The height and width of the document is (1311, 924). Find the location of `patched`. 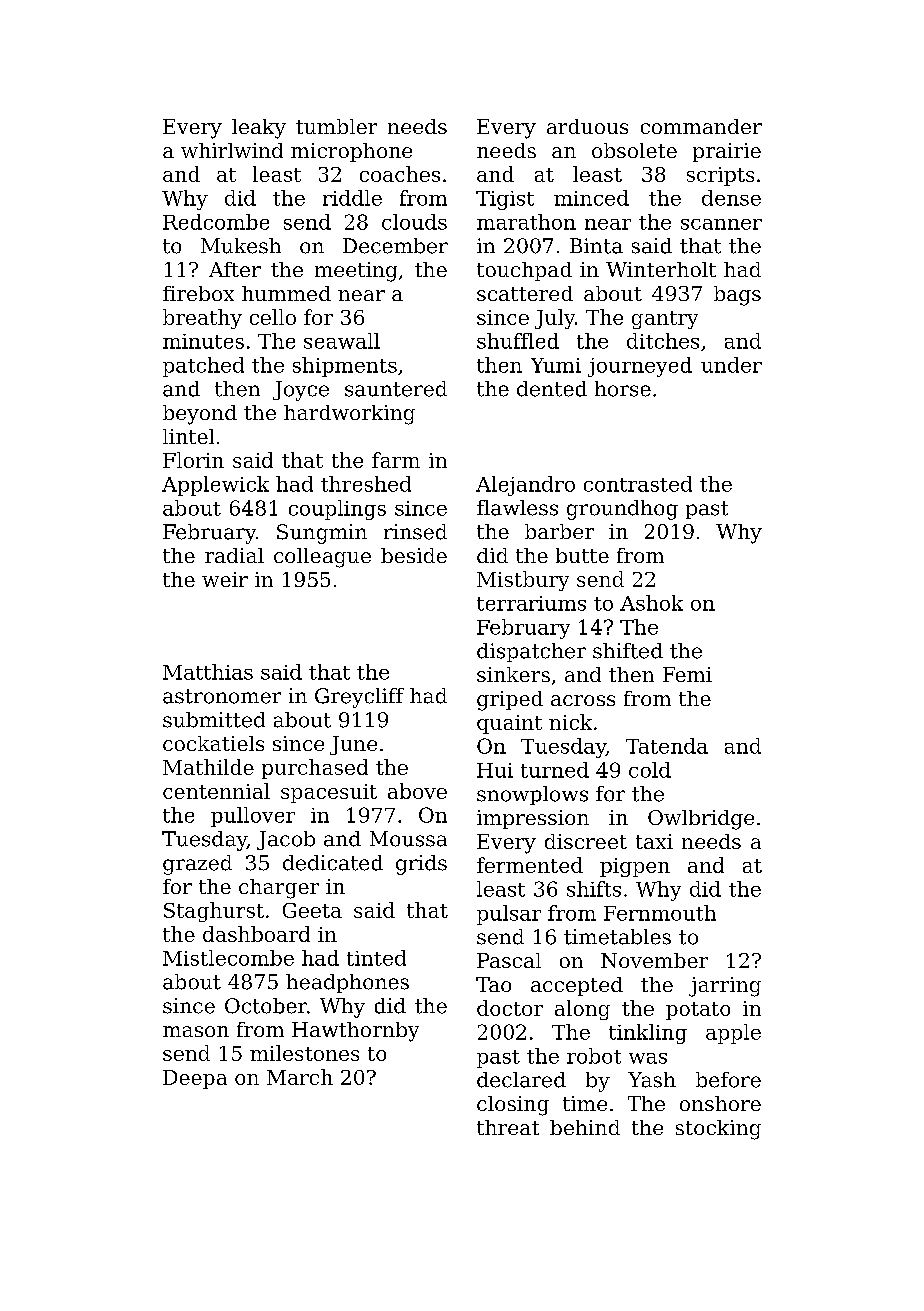

patched is located at coordinates (203, 367).
